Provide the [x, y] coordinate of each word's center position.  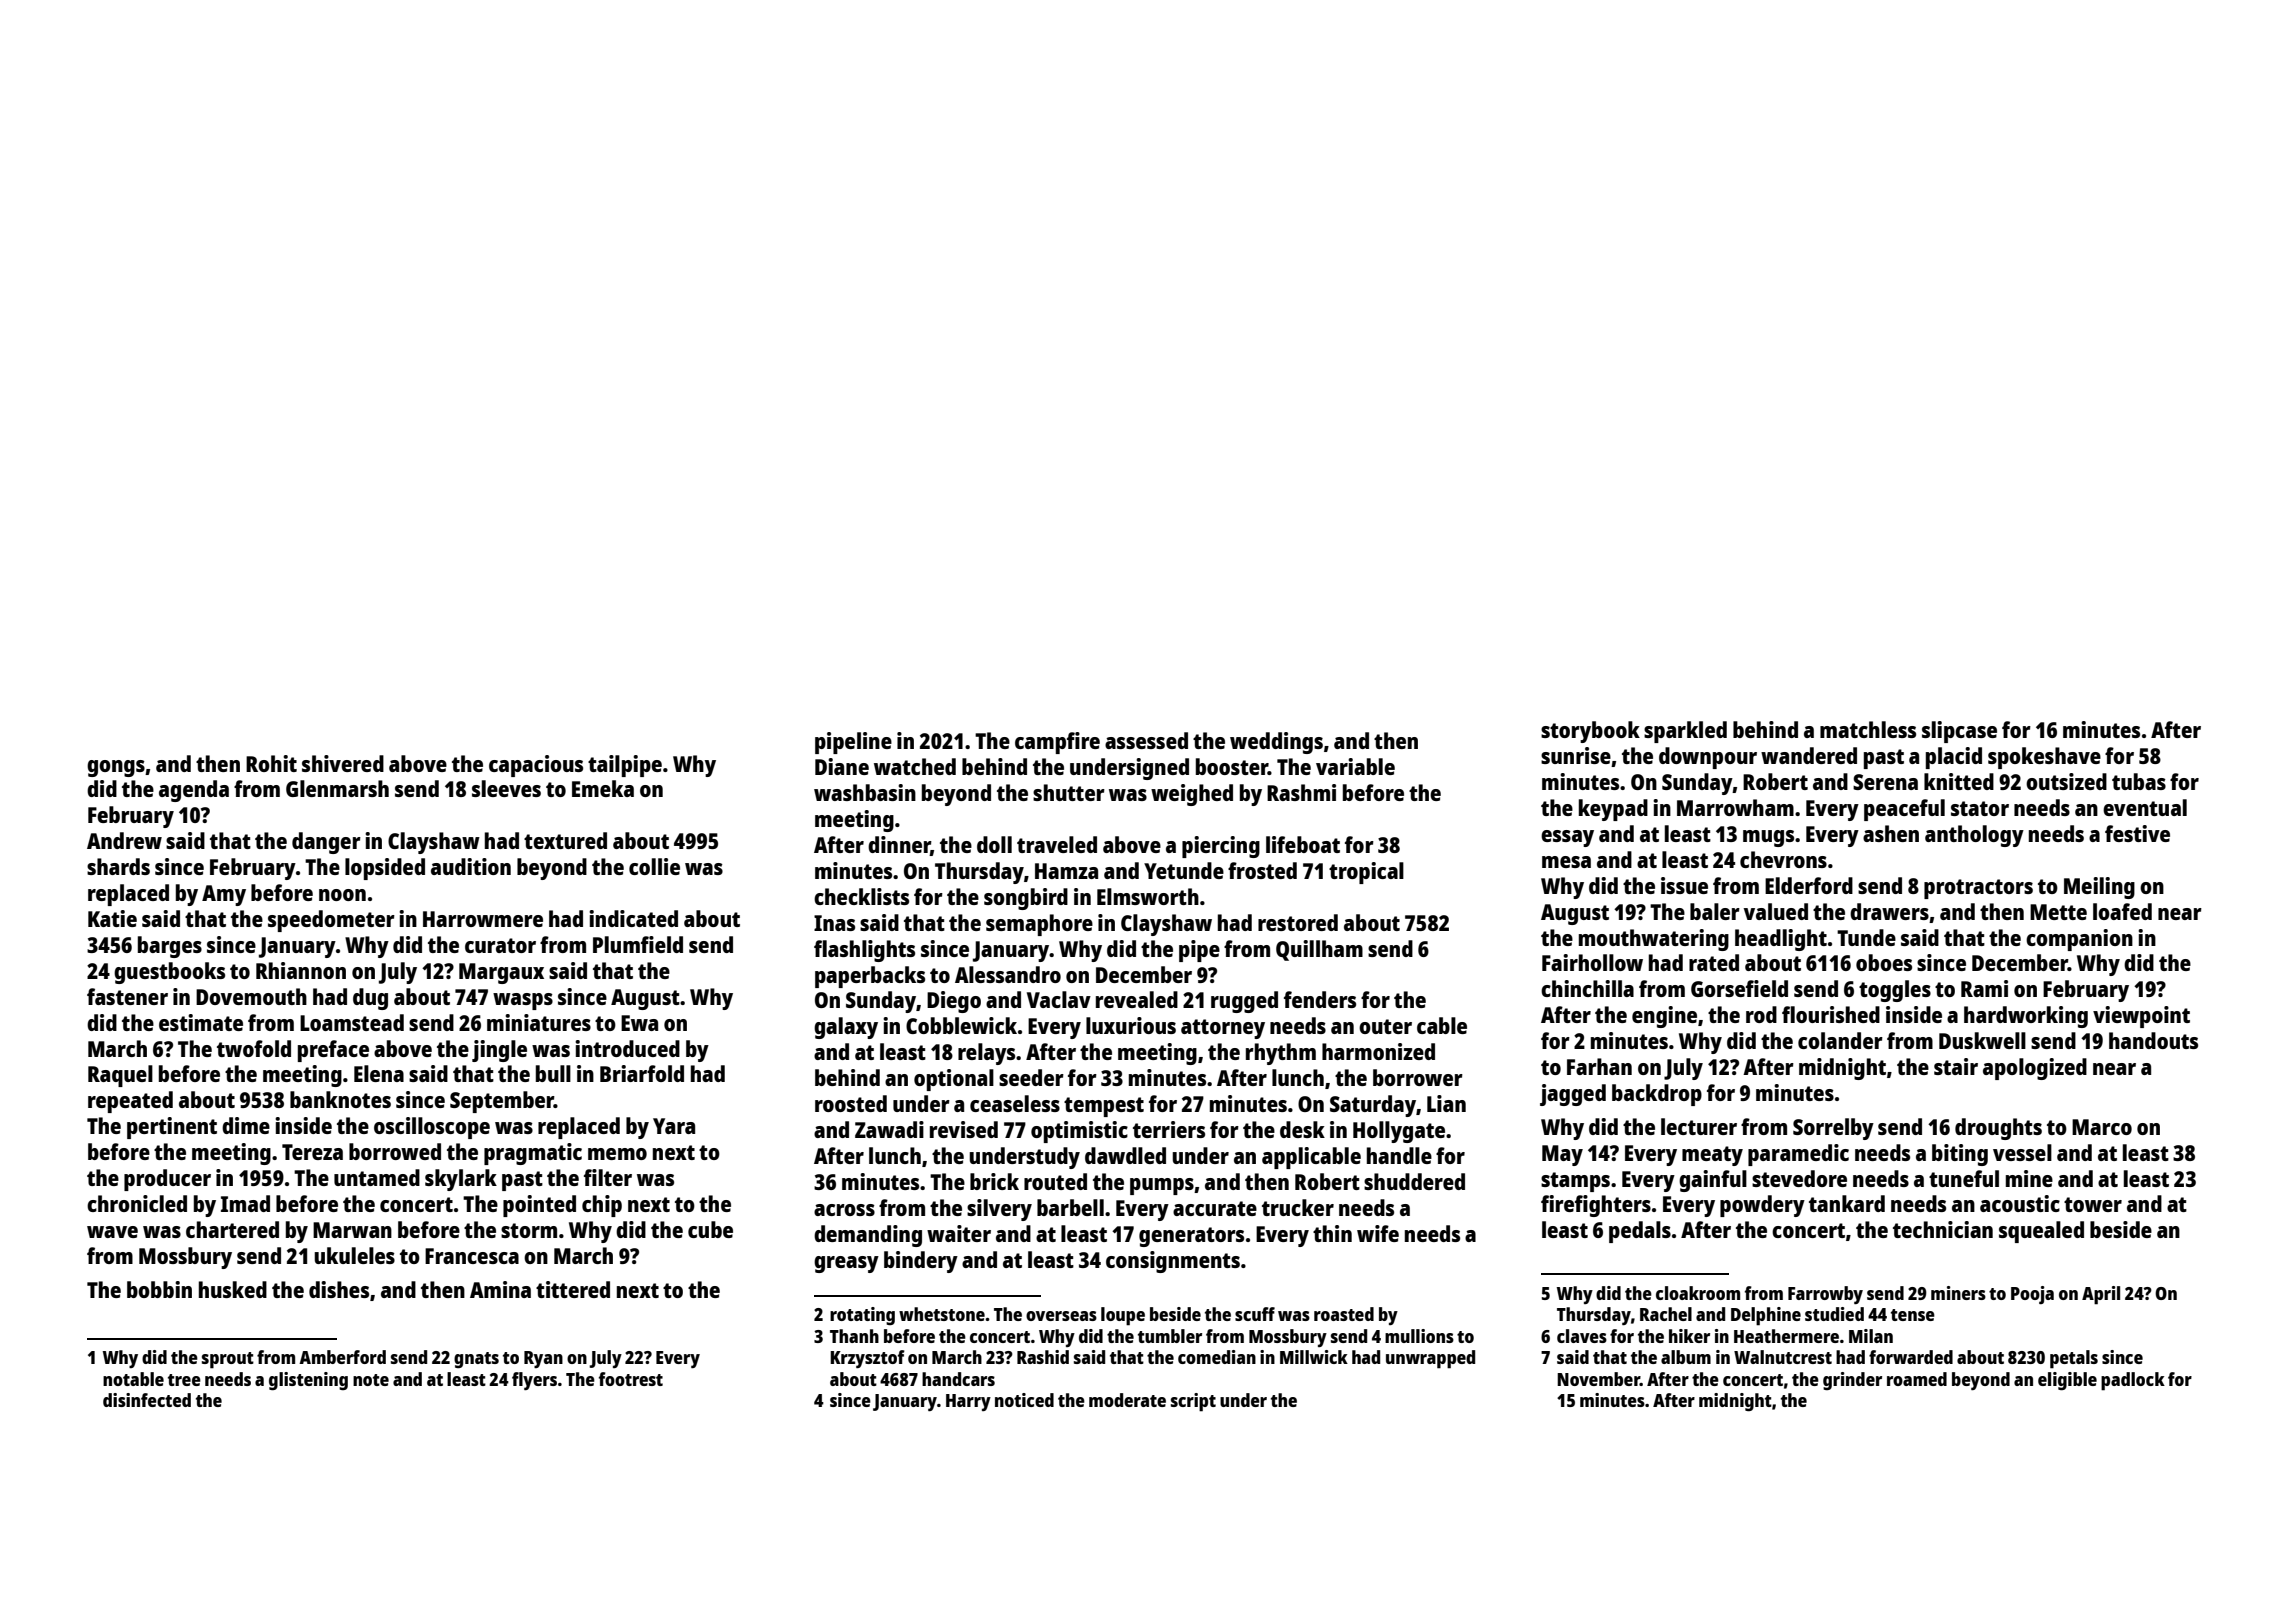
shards [118, 866]
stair [1956, 1066]
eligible [2067, 1381]
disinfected [147, 1400]
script [1193, 1402]
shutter [1069, 792]
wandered [1809, 755]
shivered [343, 763]
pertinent [172, 1128]
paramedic [1798, 1155]
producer [167, 1180]
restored [1298, 922]
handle [1399, 1155]
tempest [1104, 1107]
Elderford [1809, 885]
